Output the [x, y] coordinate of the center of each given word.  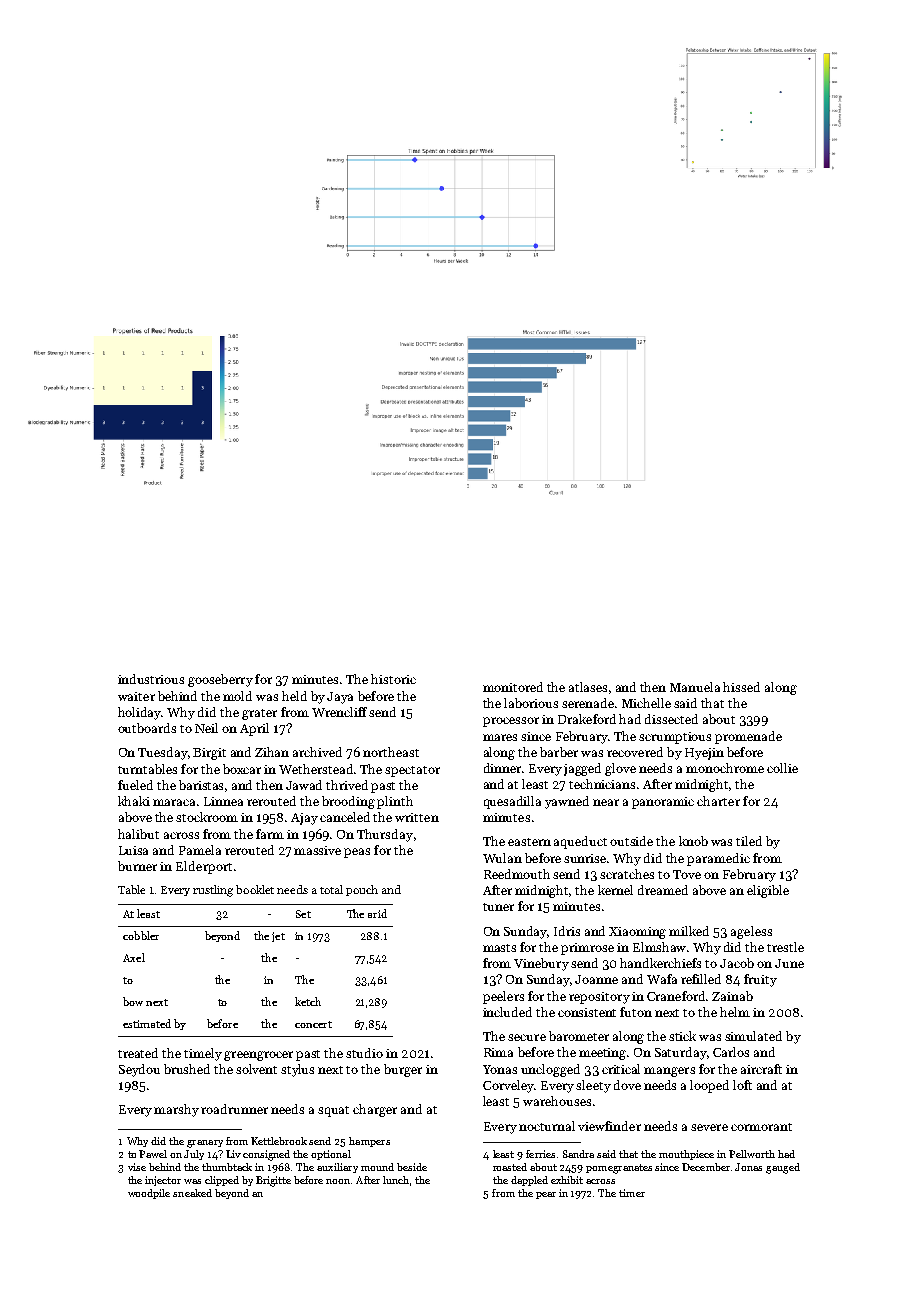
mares [500, 737]
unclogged [550, 1070]
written [417, 817]
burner [137, 866]
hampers [369, 1142]
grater [259, 714]
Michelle [646, 703]
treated [138, 1053]
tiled [749, 841]
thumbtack [227, 1167]
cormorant [761, 1127]
